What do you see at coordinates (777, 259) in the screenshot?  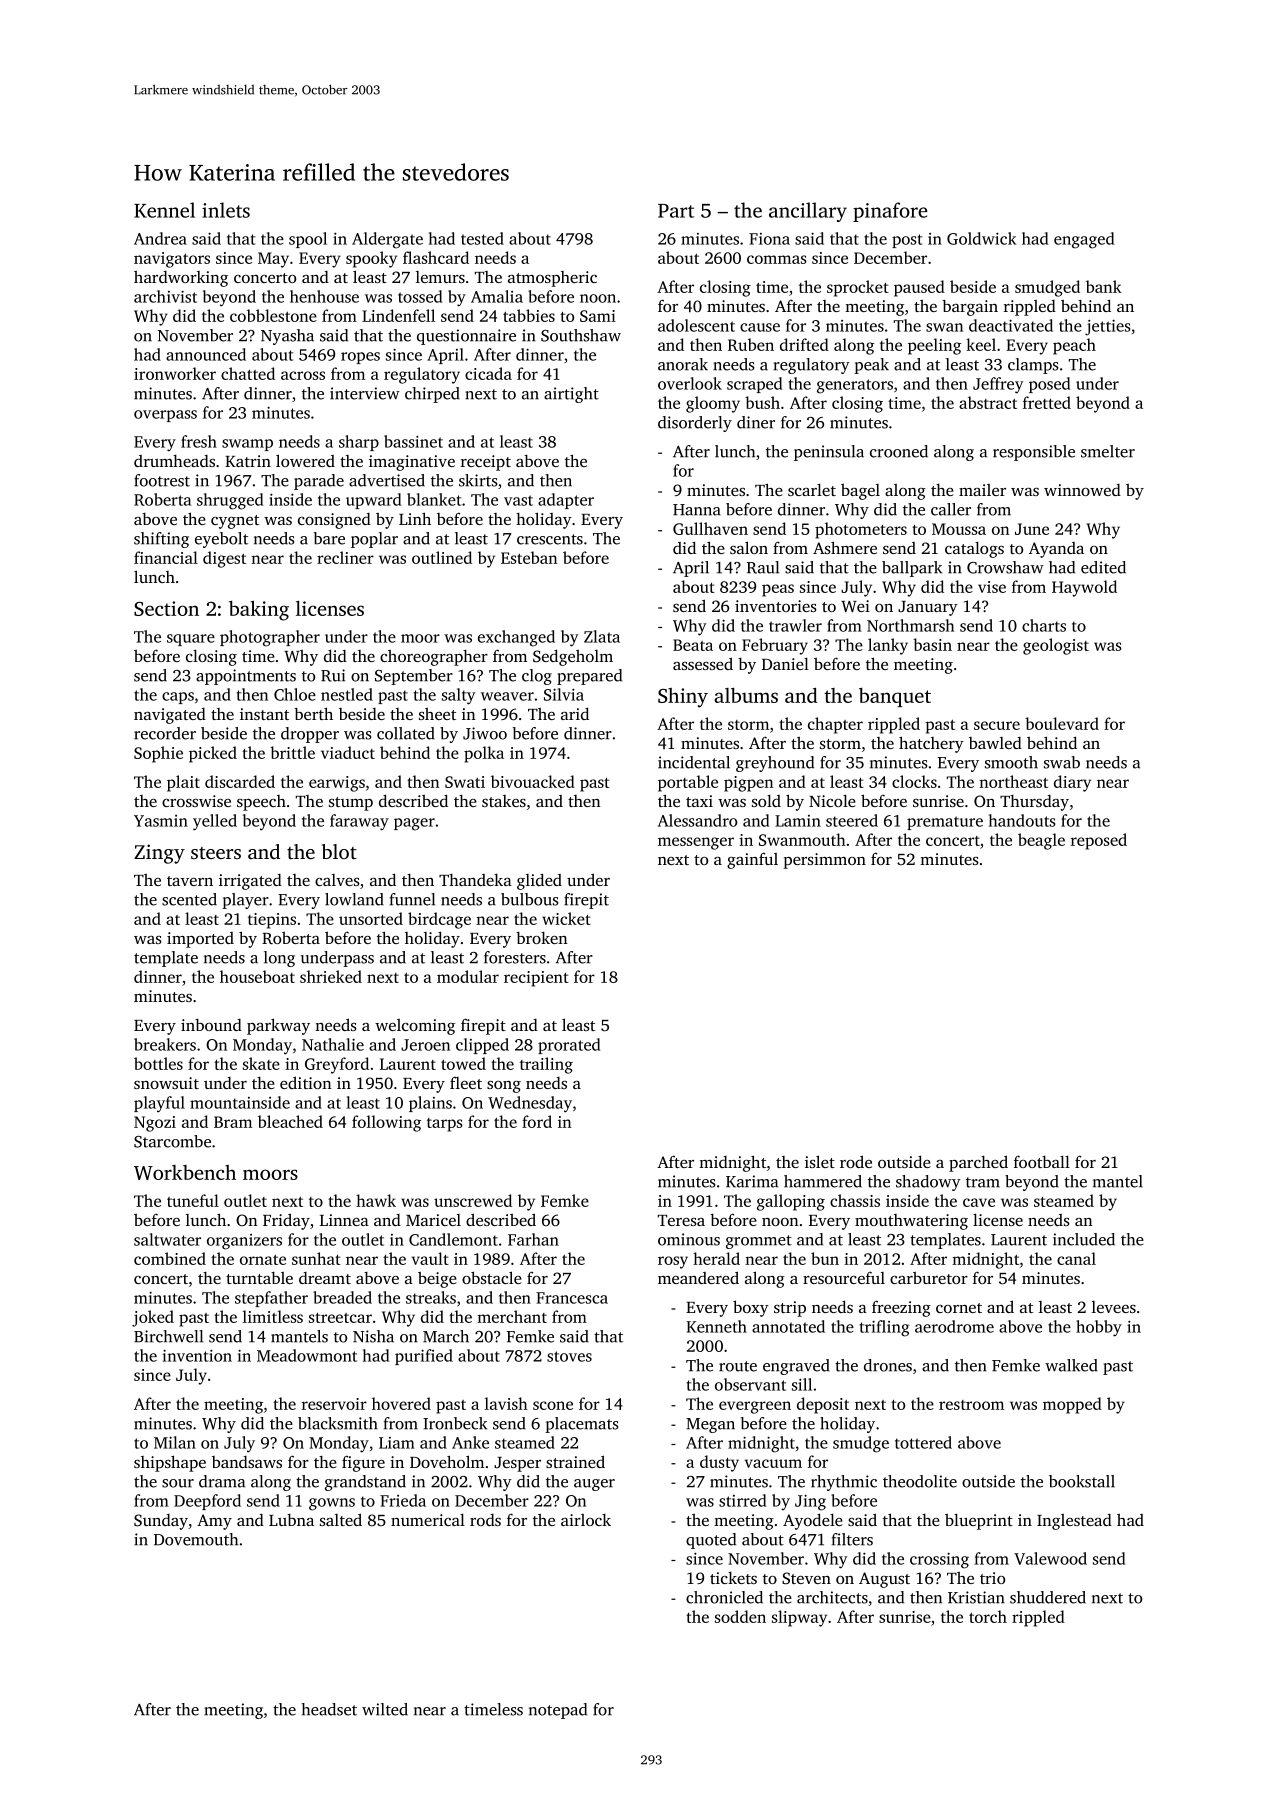 I see `commas` at bounding box center [777, 259].
